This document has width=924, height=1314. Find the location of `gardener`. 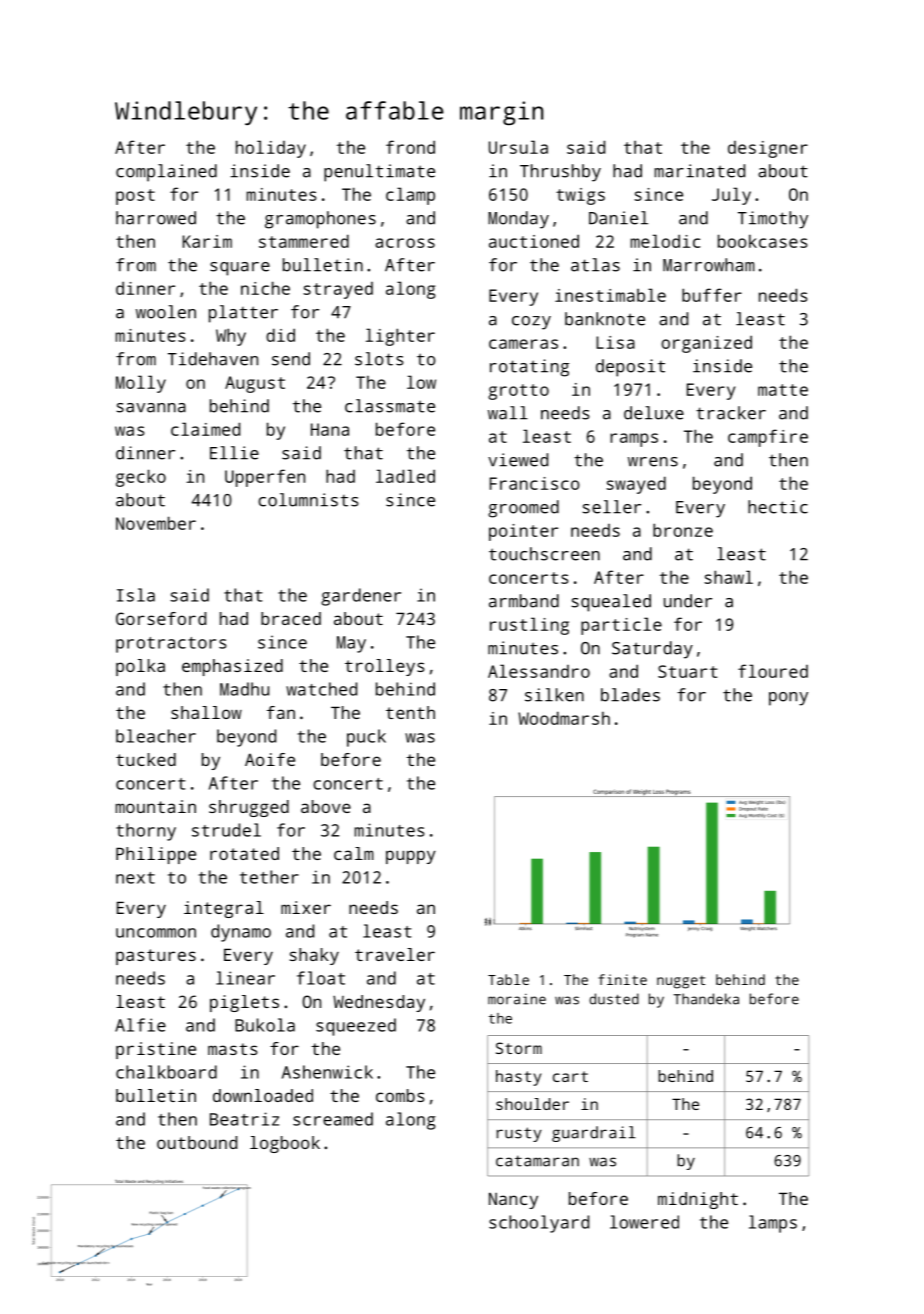

gardener is located at coordinates (361, 597).
